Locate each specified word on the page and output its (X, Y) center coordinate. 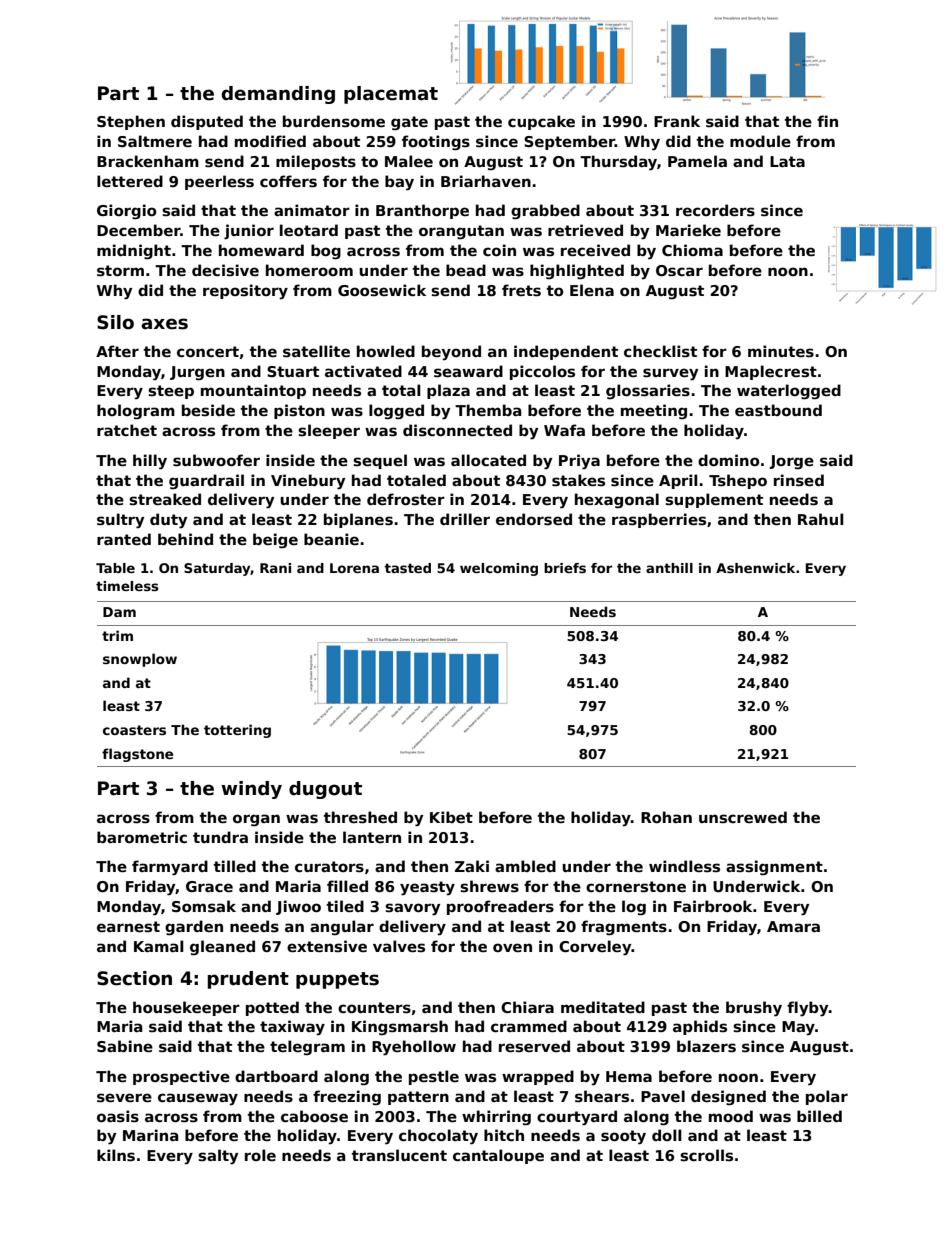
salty (218, 1157)
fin (827, 121)
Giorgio (126, 212)
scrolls (706, 1155)
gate (409, 123)
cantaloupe (498, 1156)
